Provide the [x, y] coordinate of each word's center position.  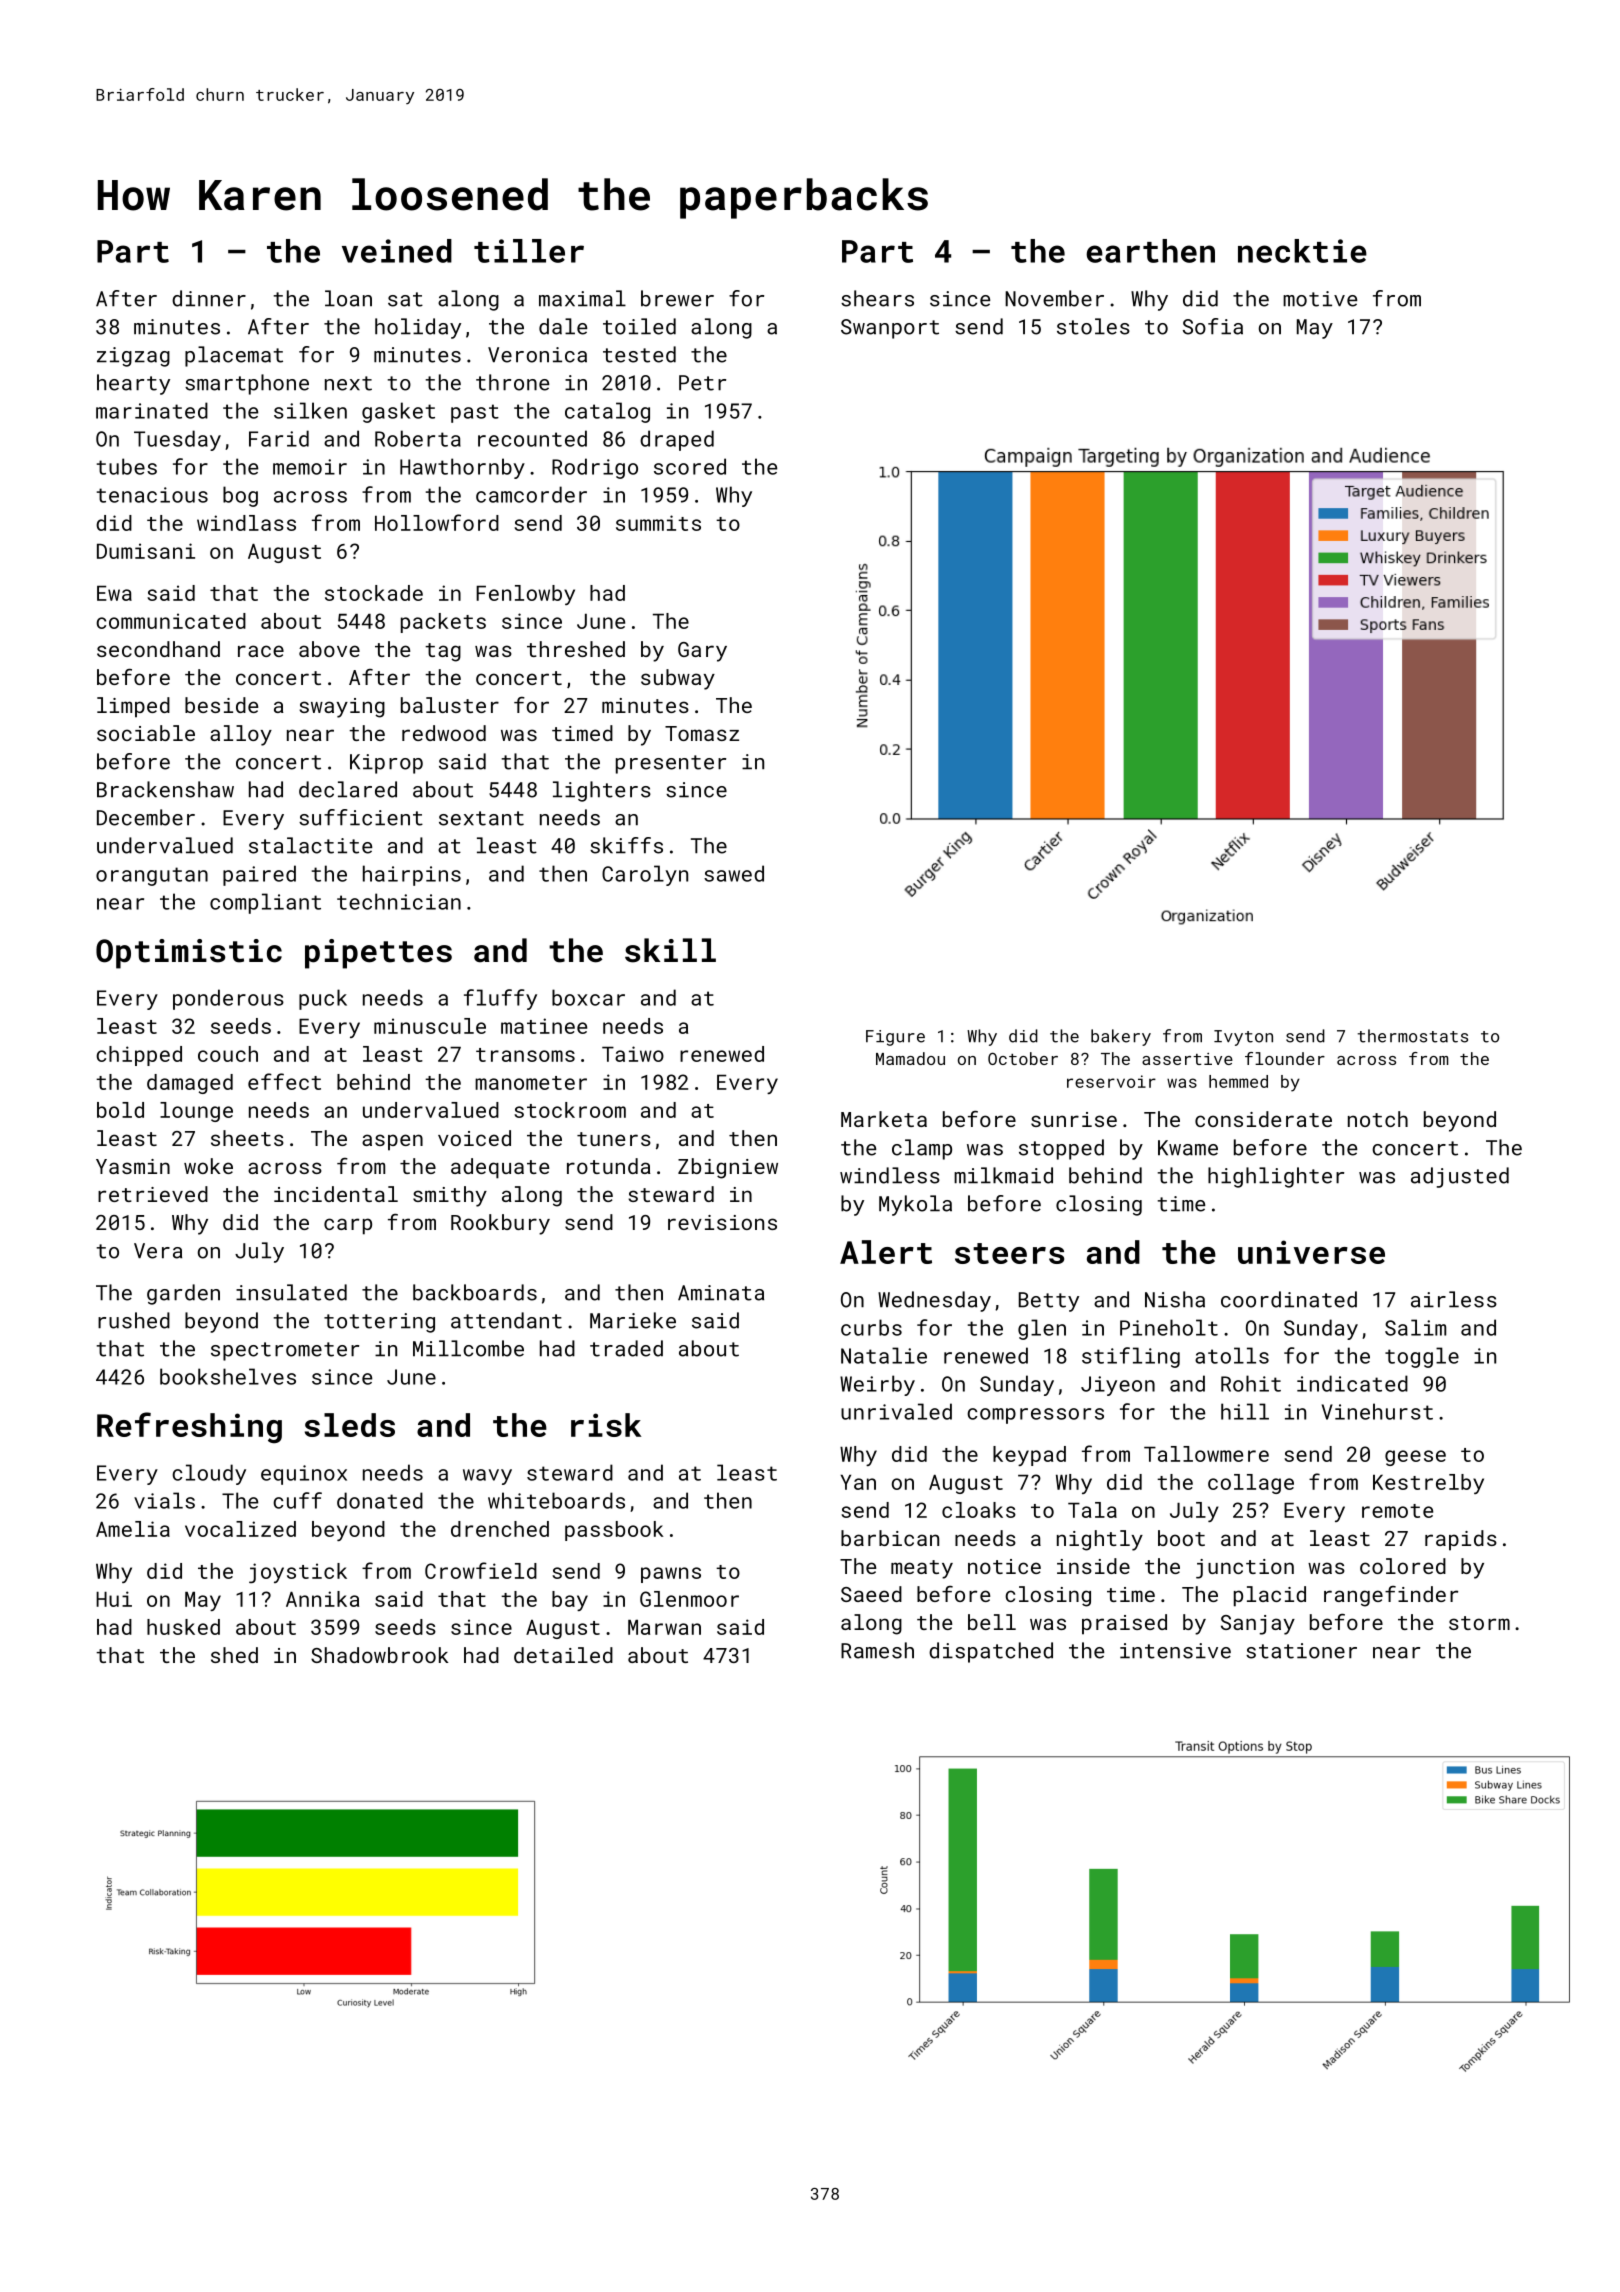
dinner [209, 298]
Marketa [884, 1119]
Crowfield [481, 1570]
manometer [531, 1083]
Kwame [1188, 1148]
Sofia [1213, 326]
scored [690, 466]
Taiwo [633, 1054]
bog [240, 496]
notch [1378, 1119]
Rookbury [500, 1224]
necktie [1302, 251]
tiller [529, 251]
